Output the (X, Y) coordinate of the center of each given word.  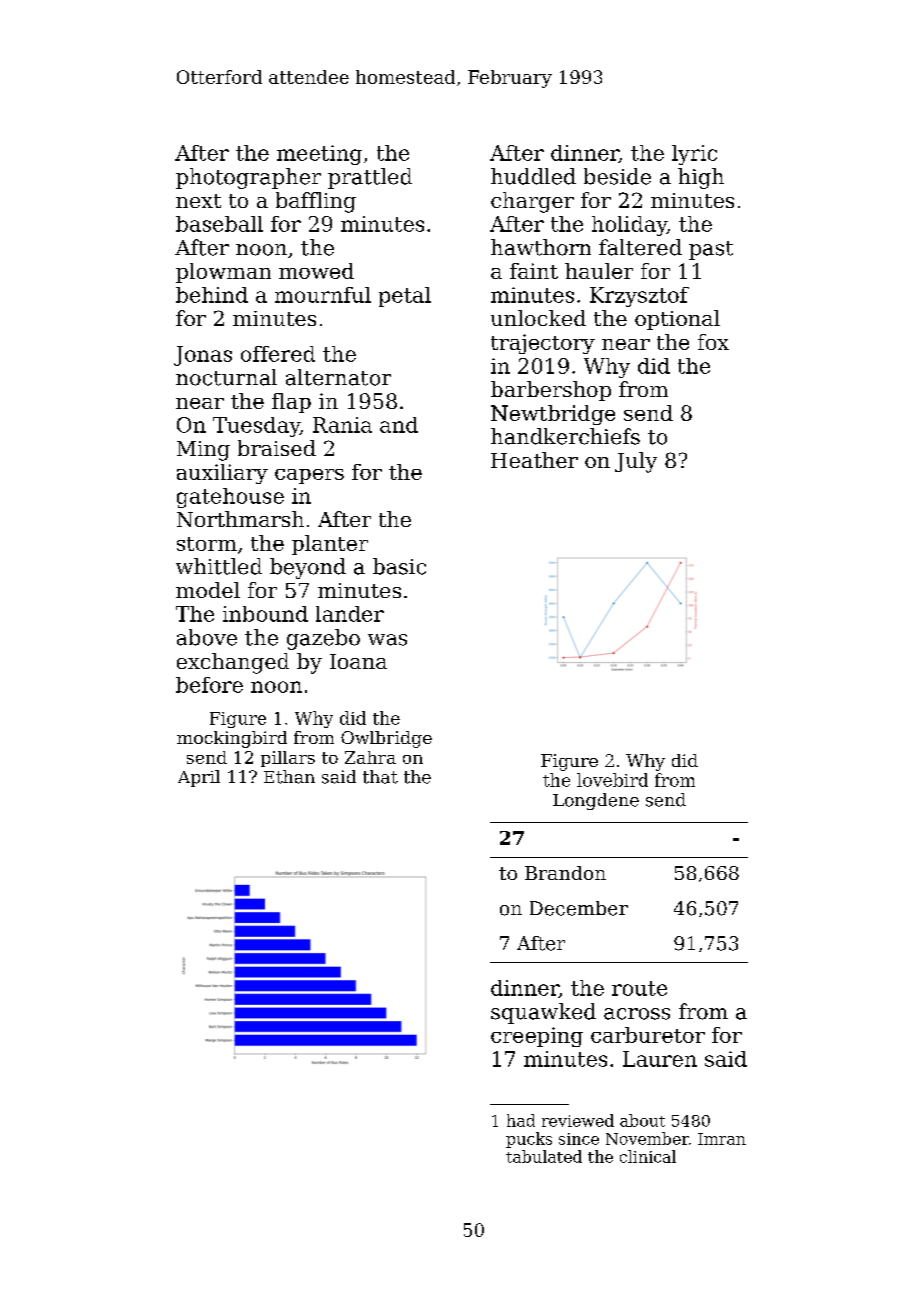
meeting (319, 155)
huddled (533, 176)
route (639, 988)
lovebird (612, 780)
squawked (543, 1013)
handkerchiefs (565, 436)
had (521, 1120)
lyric (694, 155)
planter (330, 545)
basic (399, 566)
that (380, 777)
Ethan (289, 777)
